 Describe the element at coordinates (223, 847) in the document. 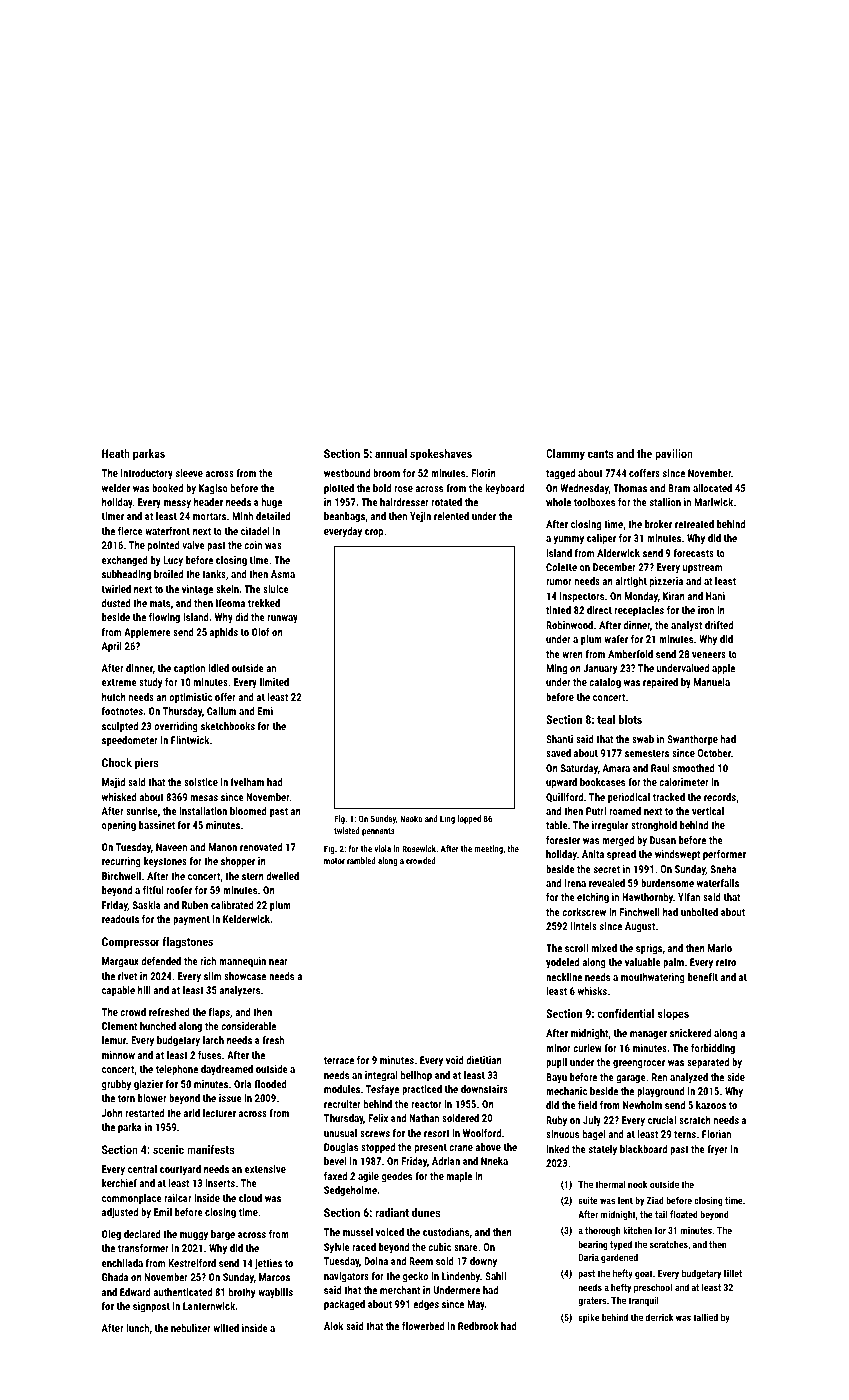

I see `Manon` at that location.
